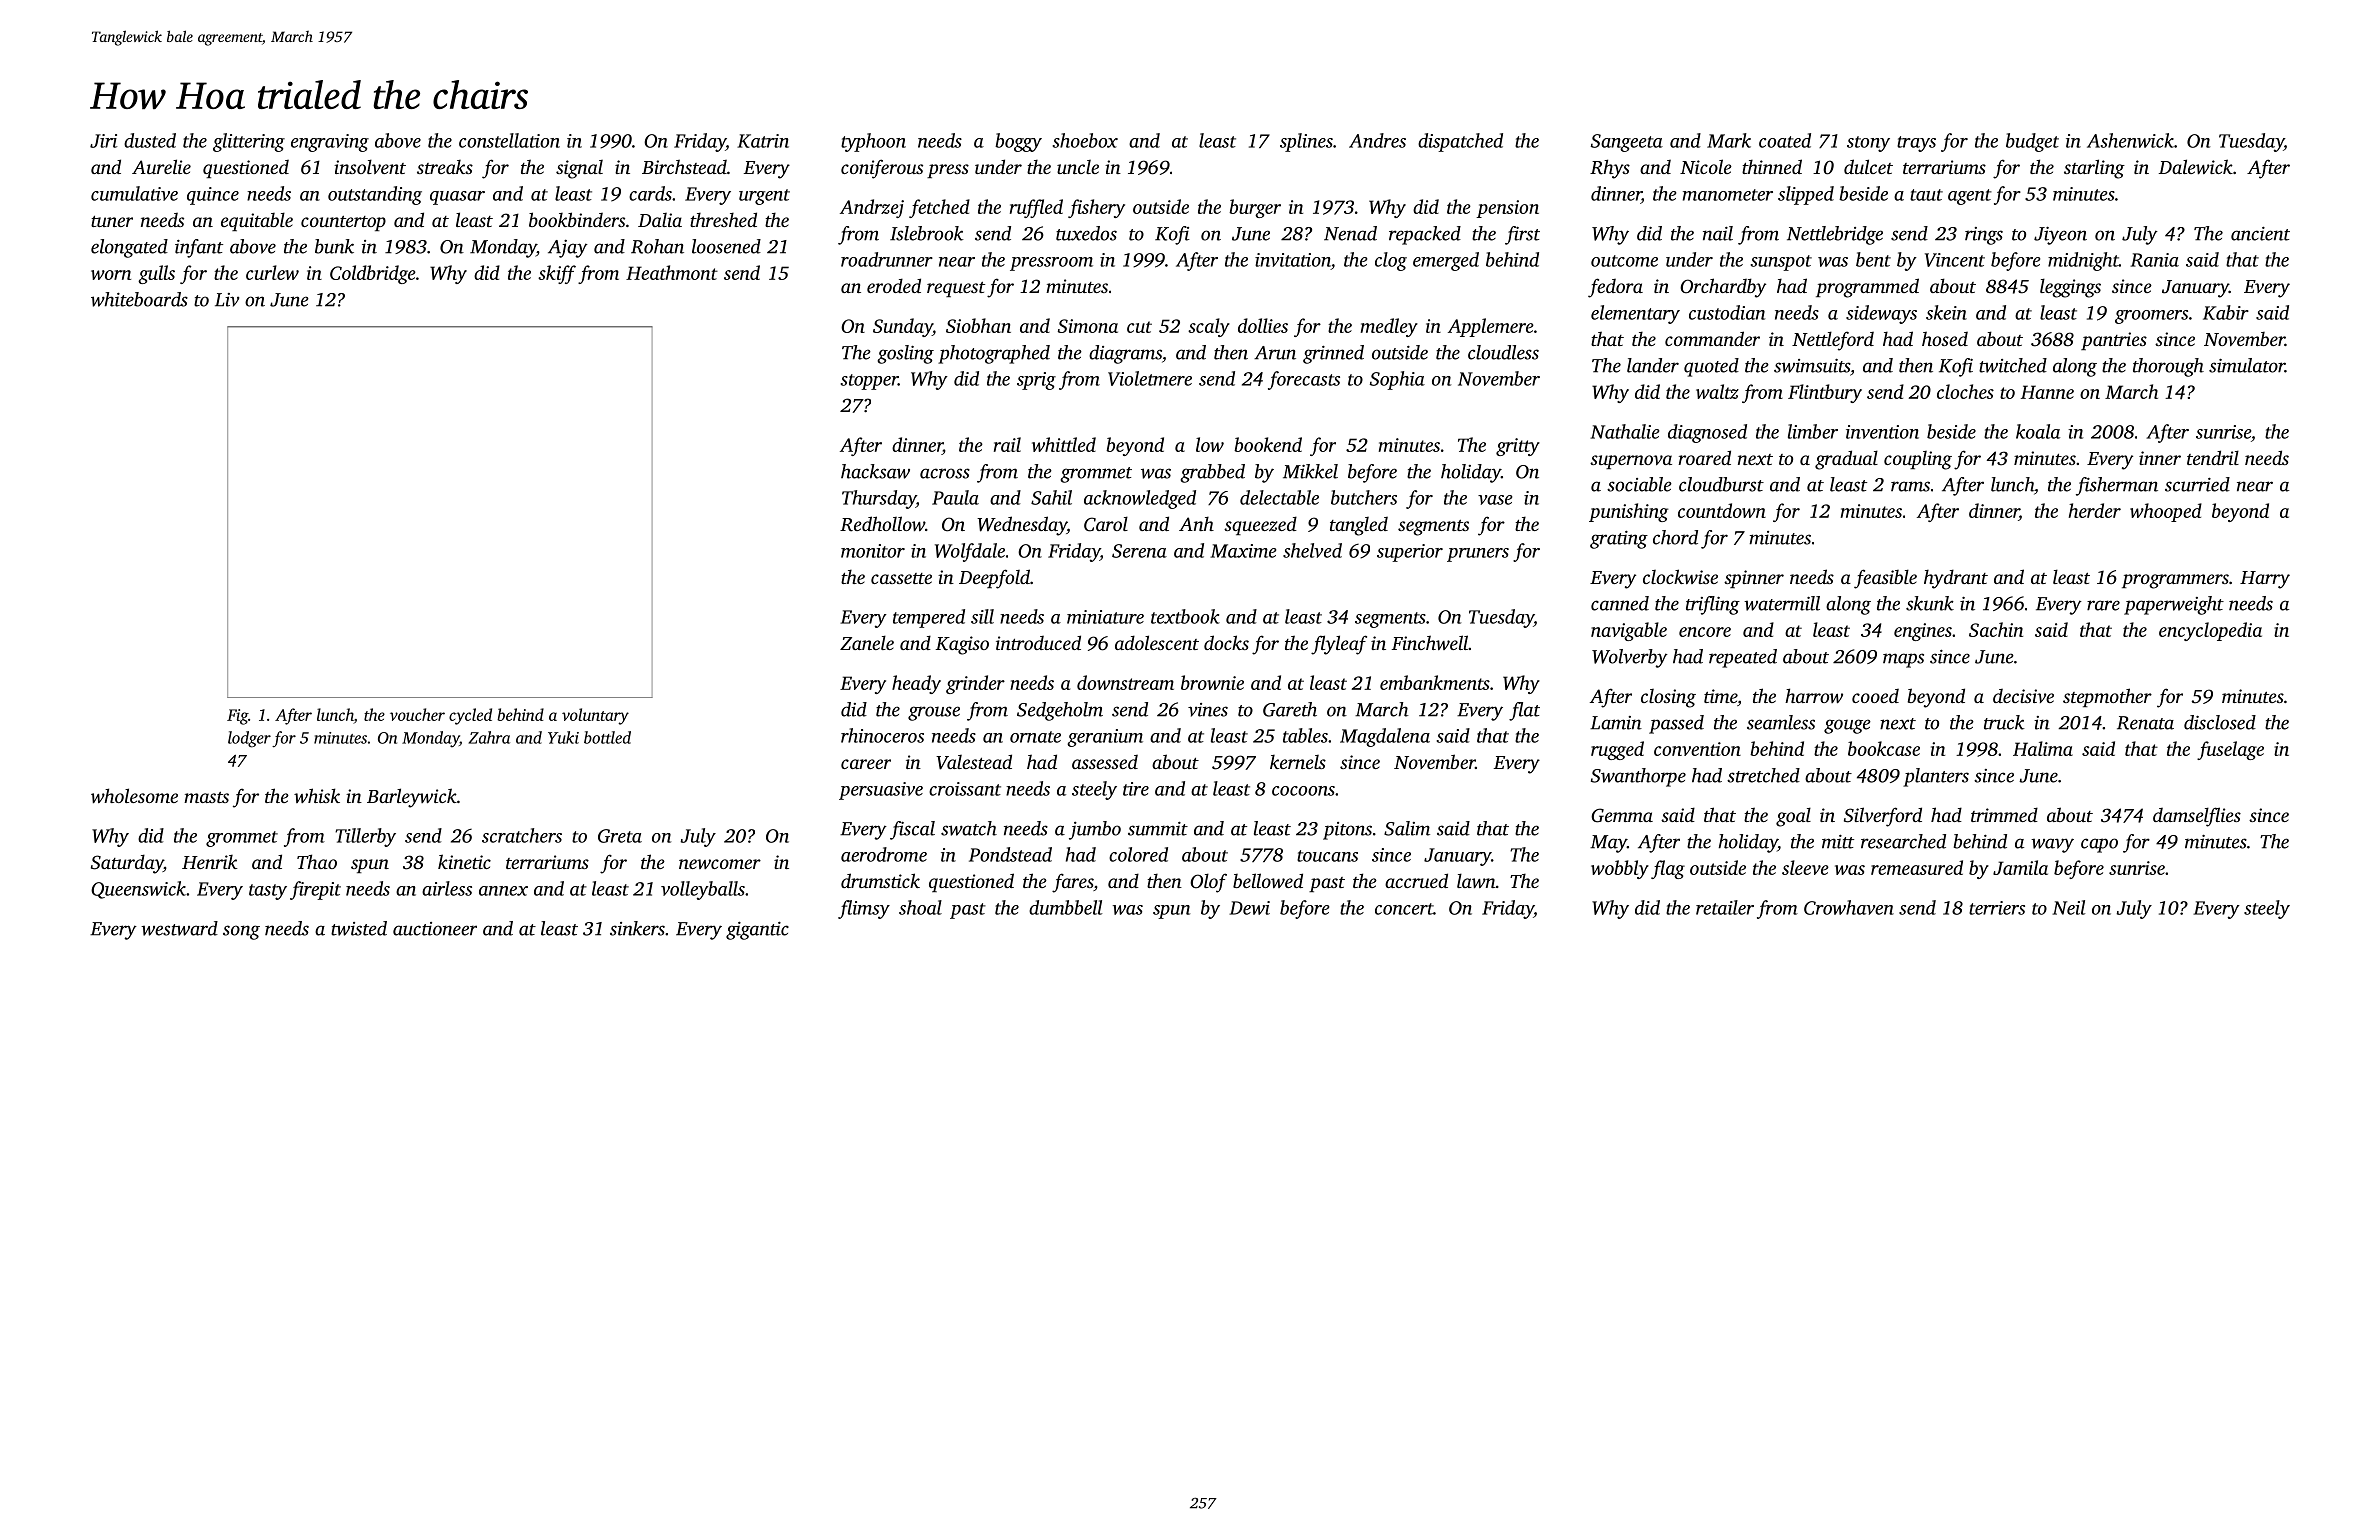 The width and height of the screenshot is (2380, 1540). I want to click on constellation, so click(509, 140).
